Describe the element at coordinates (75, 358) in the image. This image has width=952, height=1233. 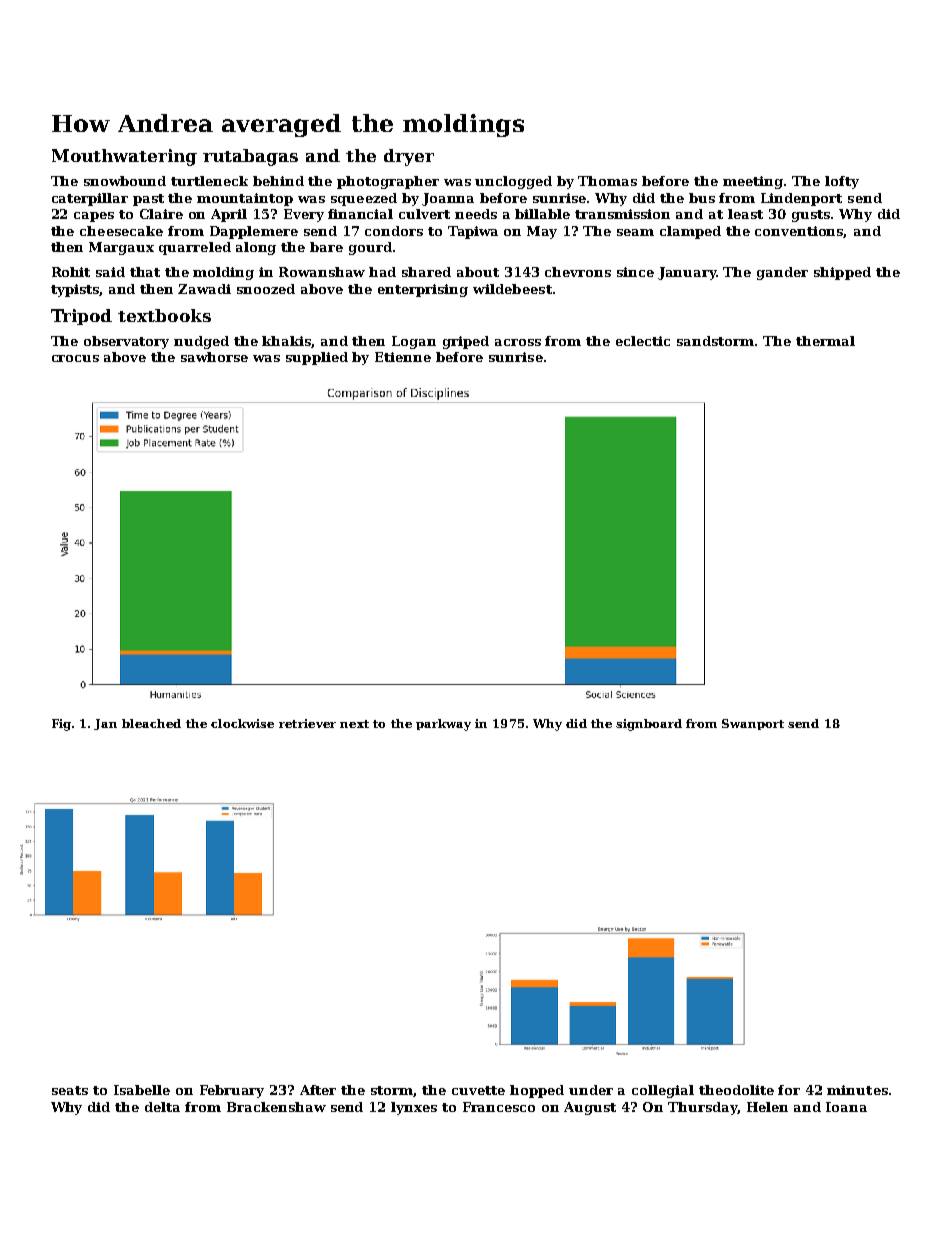
I see `crocus` at that location.
